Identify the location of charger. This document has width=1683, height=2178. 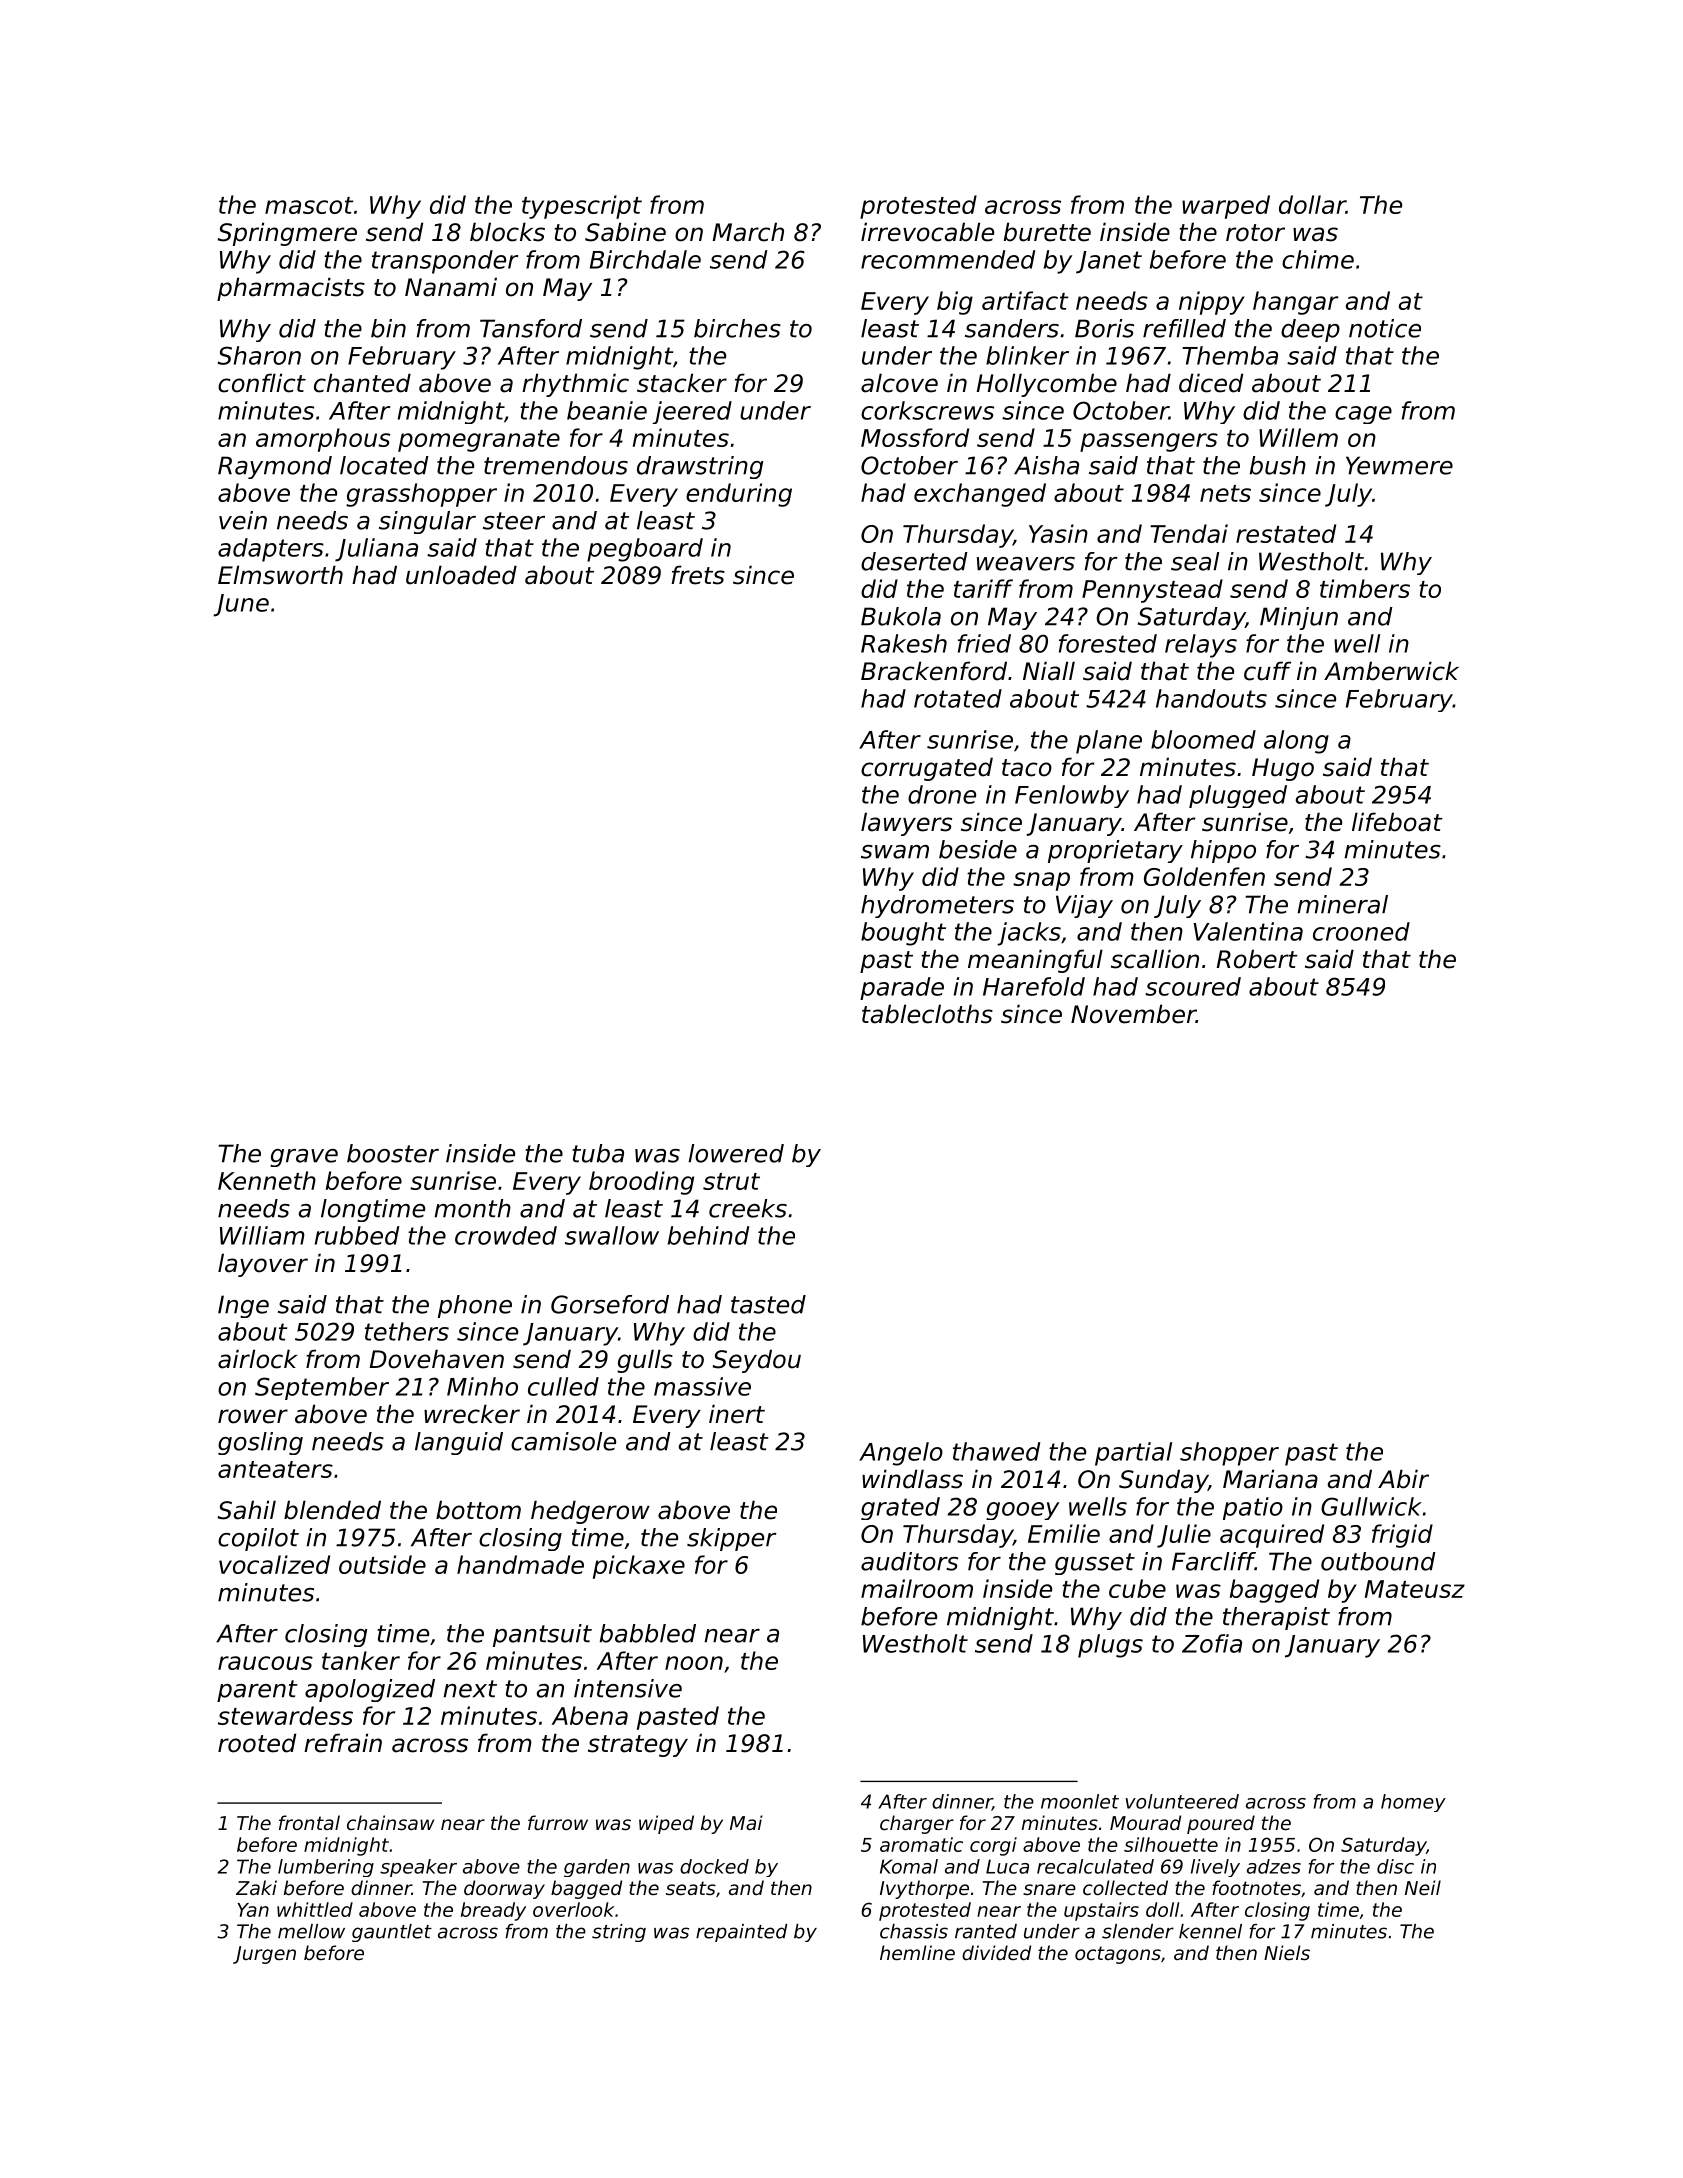
(917, 1824).
